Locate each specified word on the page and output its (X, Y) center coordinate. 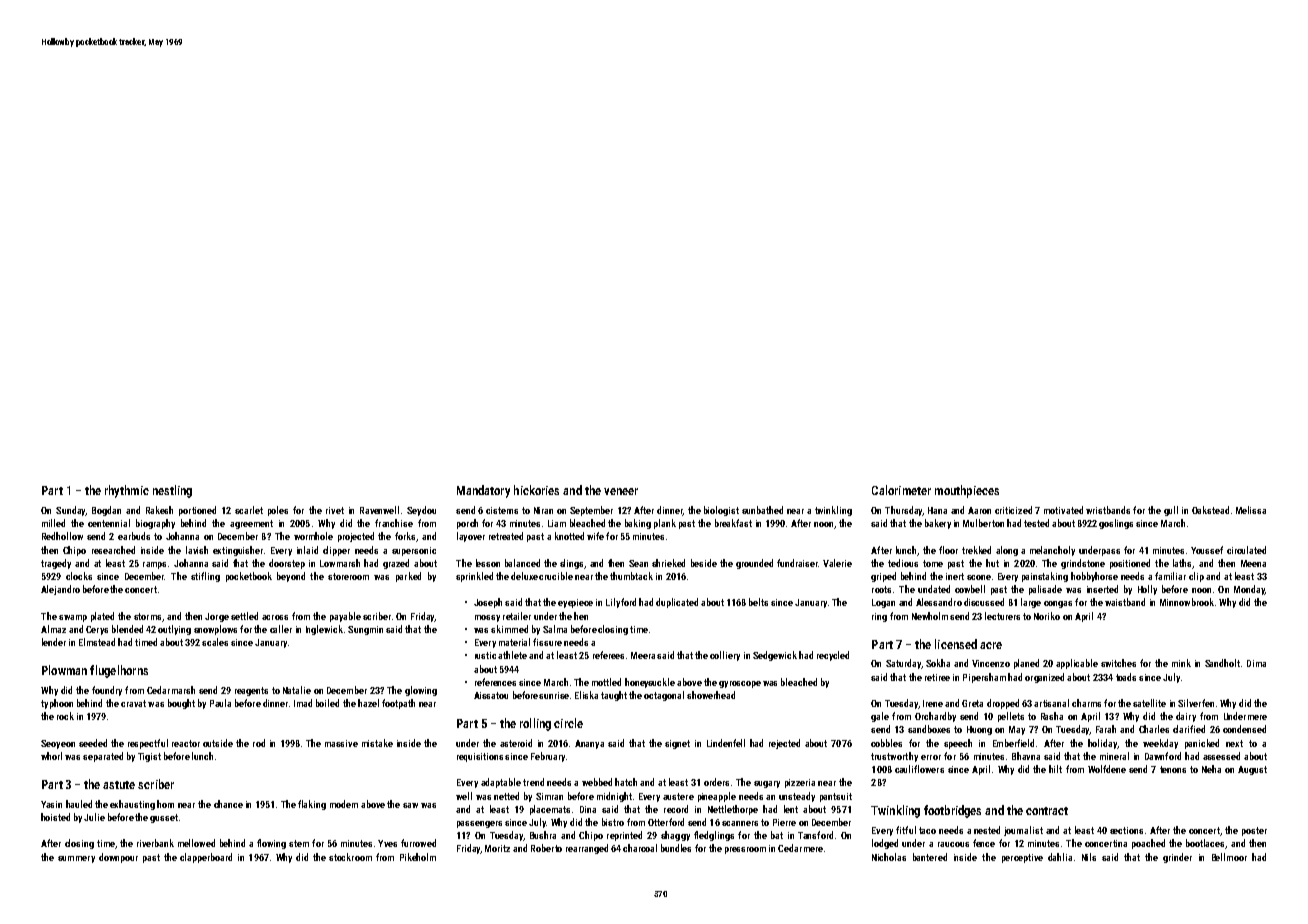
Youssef (1207, 550)
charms (1086, 703)
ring (879, 617)
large (1031, 603)
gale (880, 717)
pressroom (745, 850)
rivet (335, 510)
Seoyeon (58, 744)
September (591, 511)
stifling (205, 577)
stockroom (350, 857)
